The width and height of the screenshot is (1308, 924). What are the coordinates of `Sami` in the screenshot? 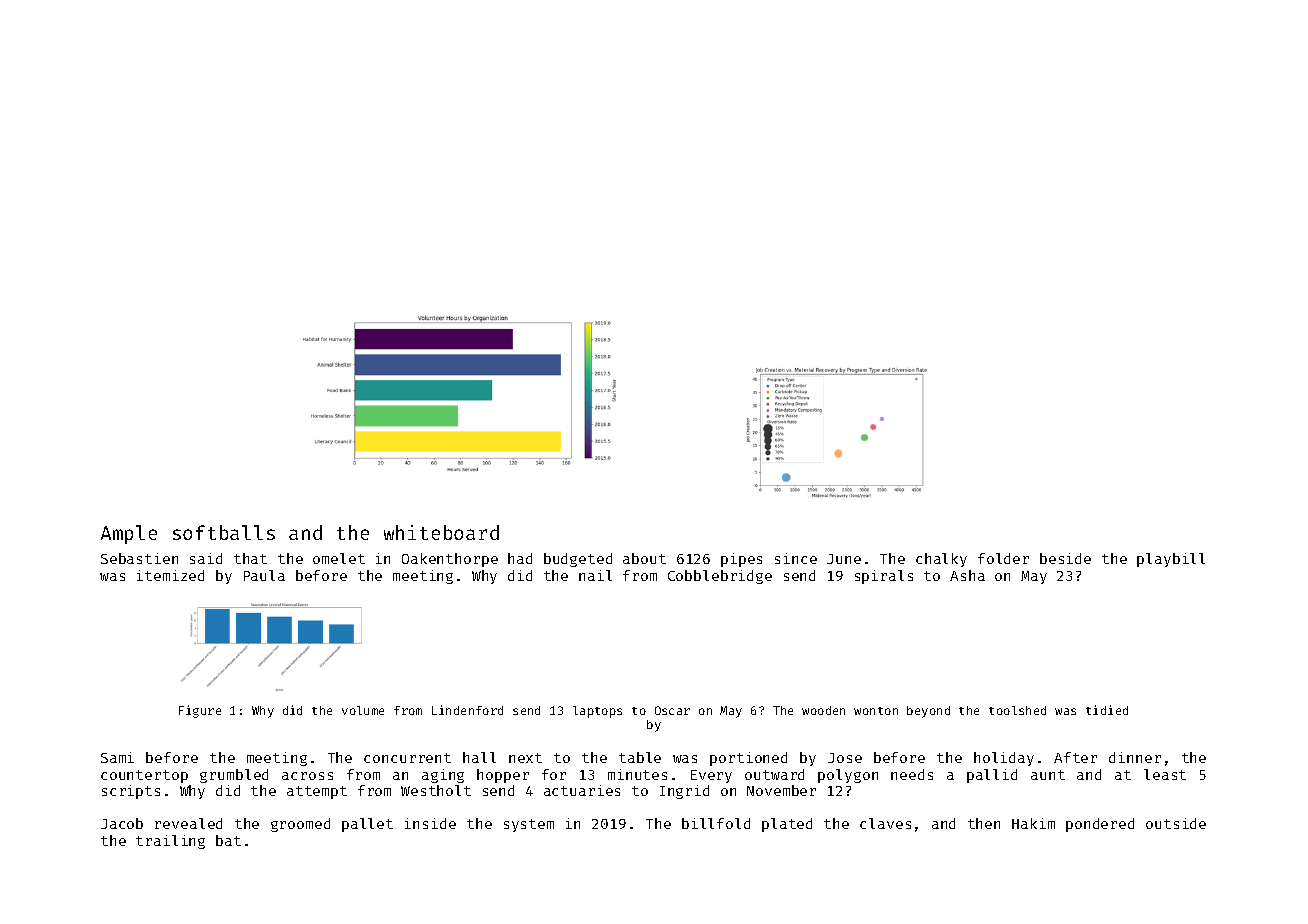 It's located at (117, 757).
